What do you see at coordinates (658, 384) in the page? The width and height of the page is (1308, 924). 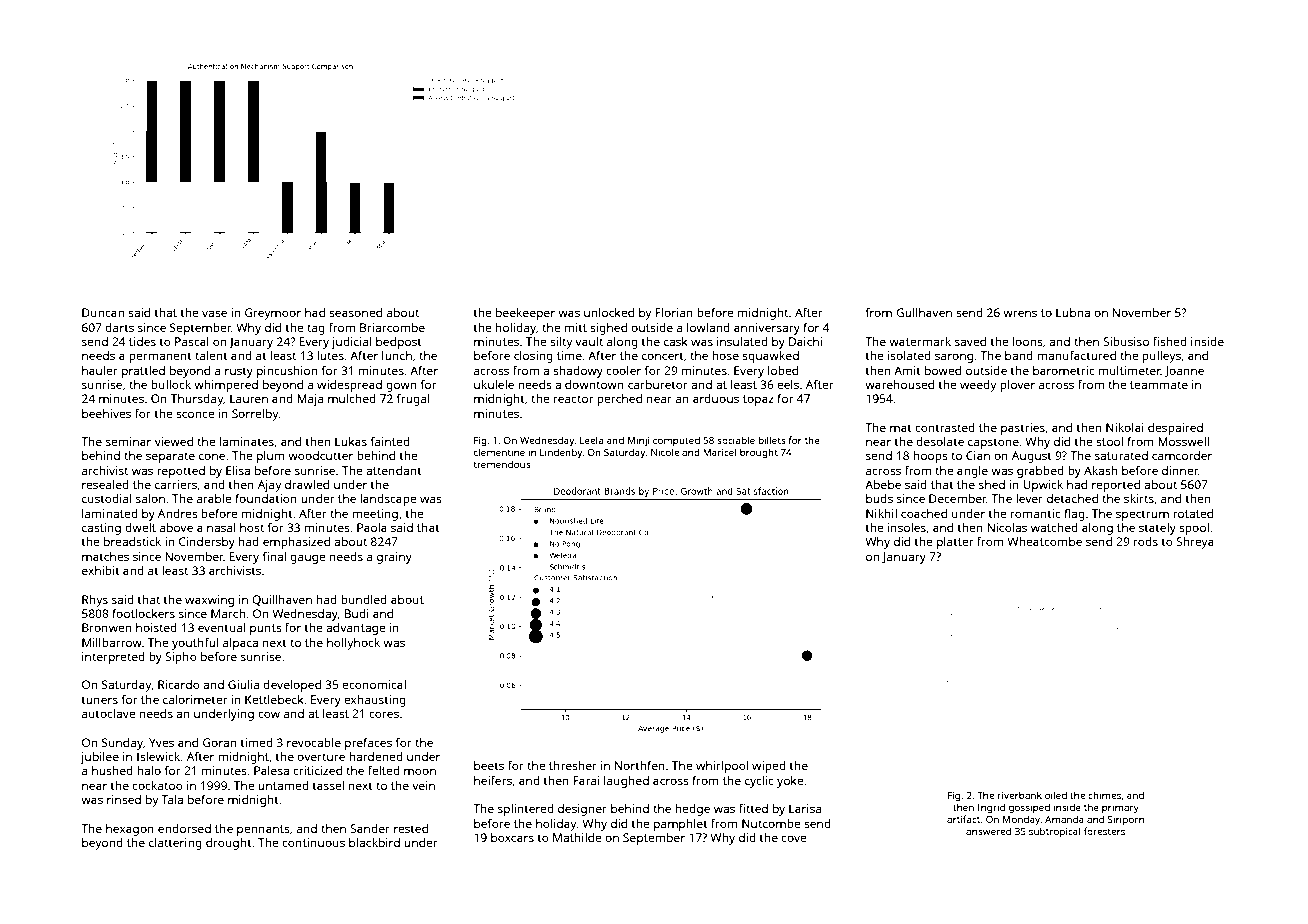 I see `carburetor` at bounding box center [658, 384].
